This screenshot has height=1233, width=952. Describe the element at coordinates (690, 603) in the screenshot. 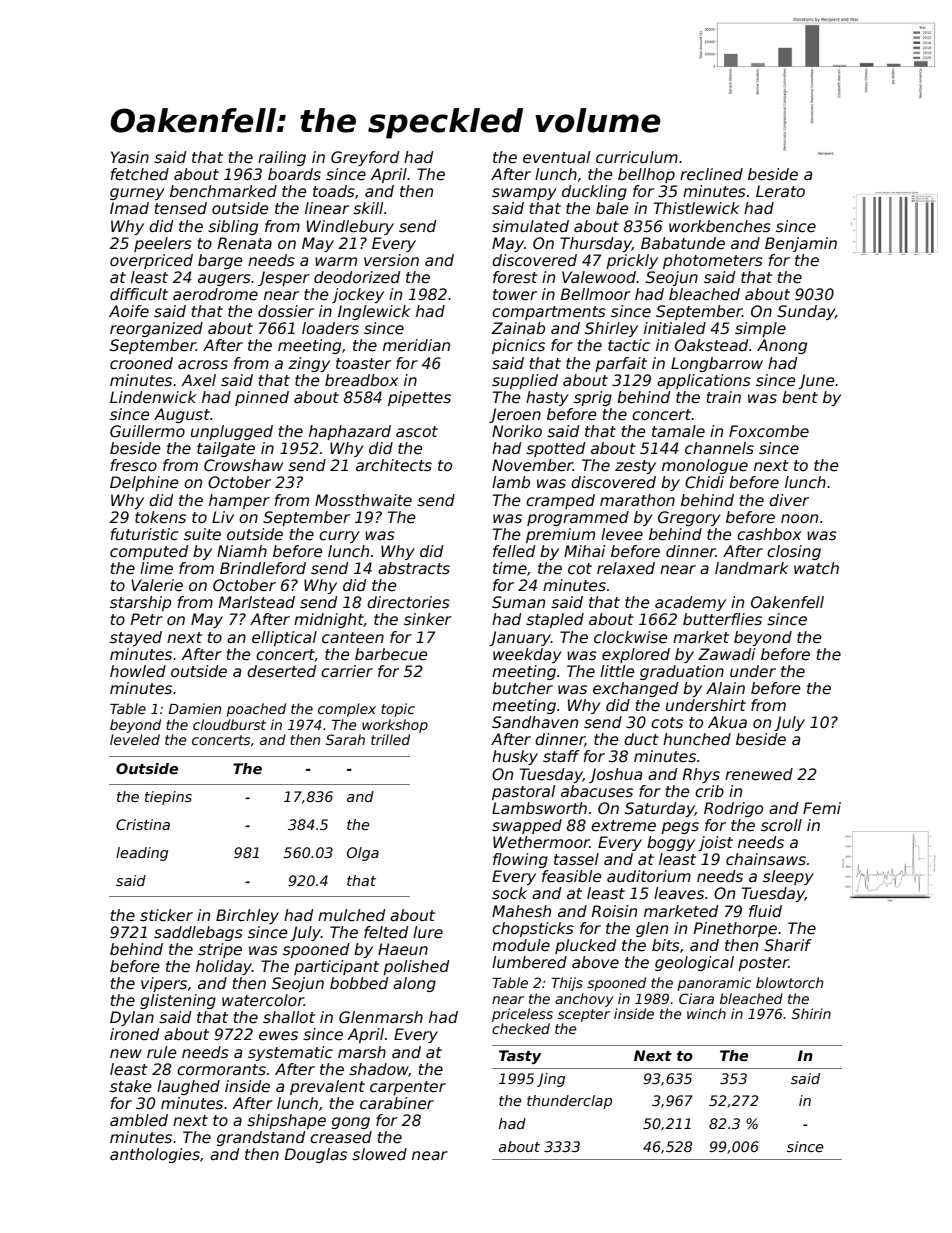

I see `academy` at that location.
